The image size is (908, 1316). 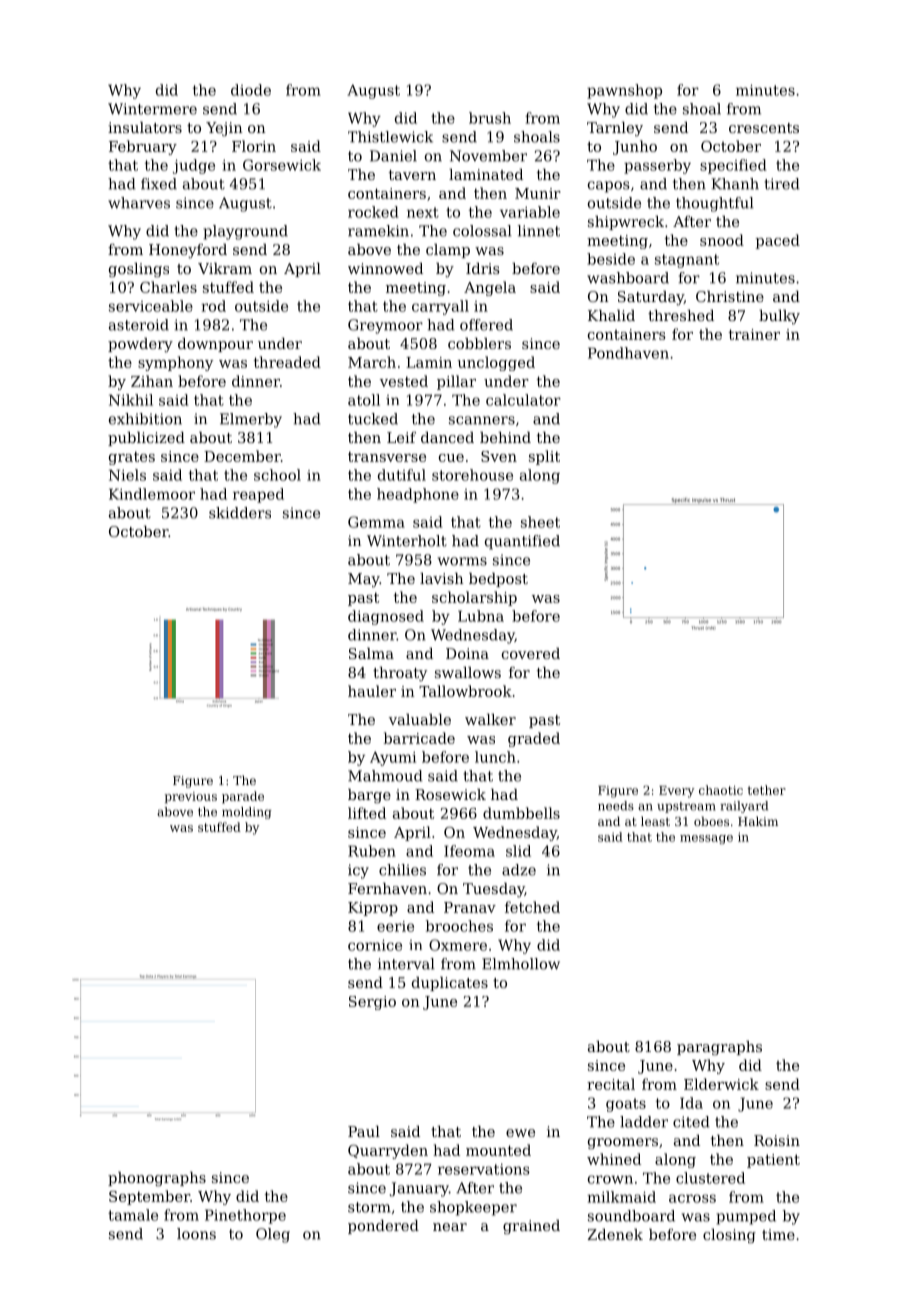 What do you see at coordinates (624, 91) in the document?
I see `pawnshop` at bounding box center [624, 91].
